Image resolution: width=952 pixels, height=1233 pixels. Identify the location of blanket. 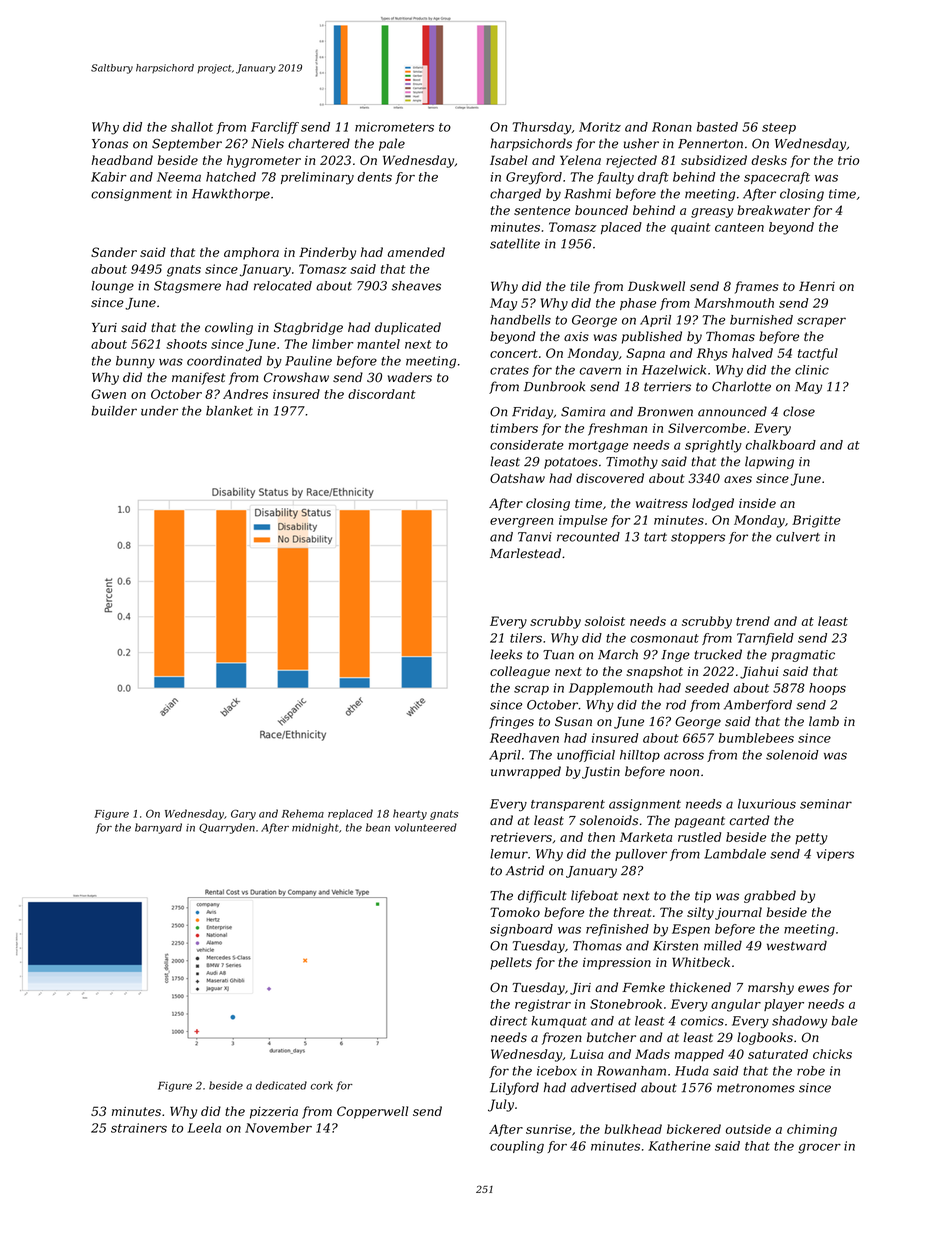
(229, 411).
